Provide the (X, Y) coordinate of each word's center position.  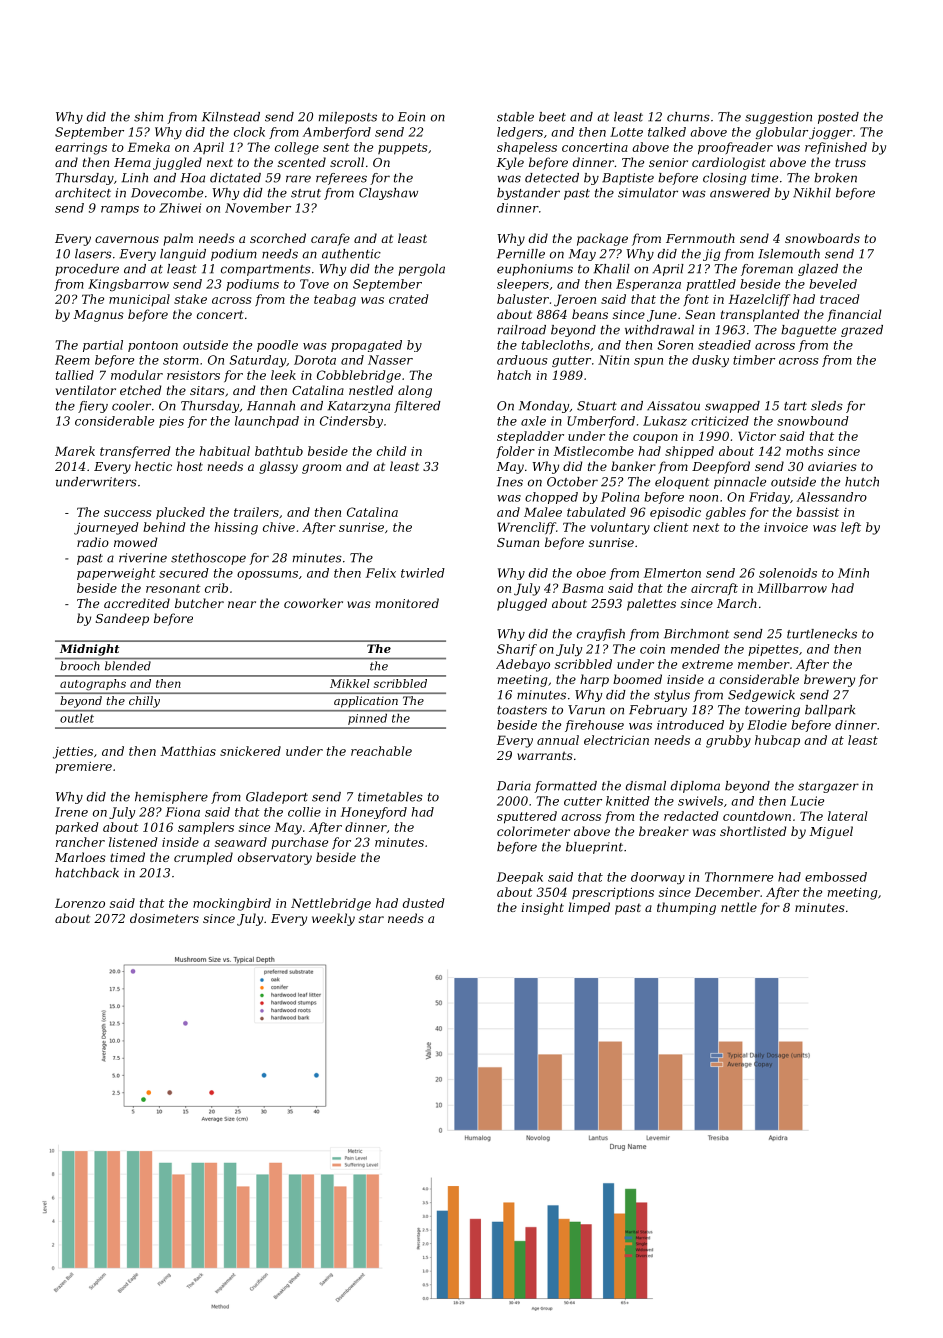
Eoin (411, 117)
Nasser (390, 360)
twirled (423, 573)
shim (148, 117)
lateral (848, 816)
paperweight (116, 574)
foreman (767, 270)
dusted (423, 903)
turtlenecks (822, 634)
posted (838, 118)
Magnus (99, 316)
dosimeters (164, 918)
